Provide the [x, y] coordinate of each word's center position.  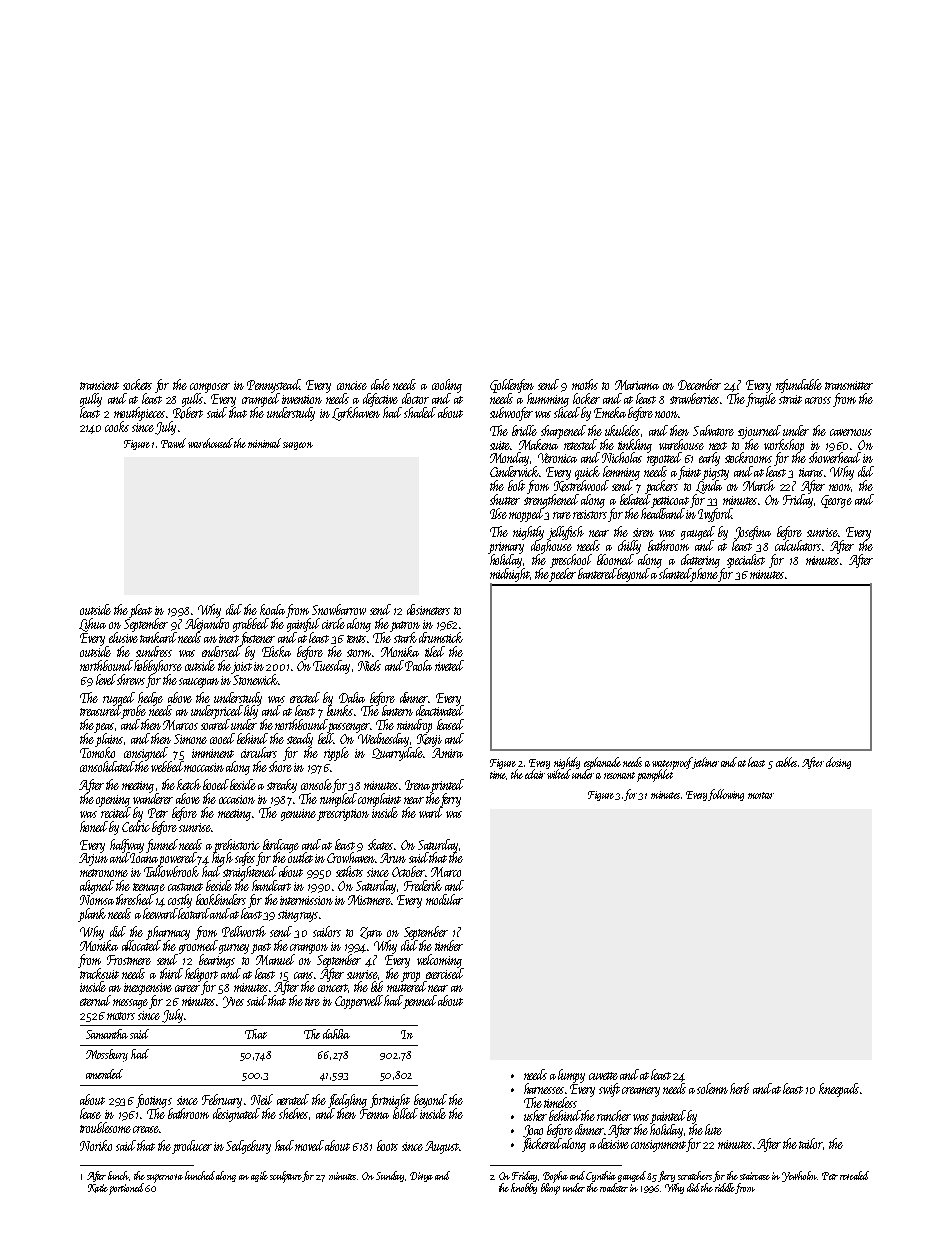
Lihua [92, 625]
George [836, 501]
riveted [449, 665]
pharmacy [168, 933]
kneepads [839, 1090]
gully [91, 400]
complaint [379, 800]
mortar [761, 795]
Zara [371, 933]
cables [786, 762]
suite [500, 445]
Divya [421, 1177]
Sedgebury [248, 1147]
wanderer [153, 798]
